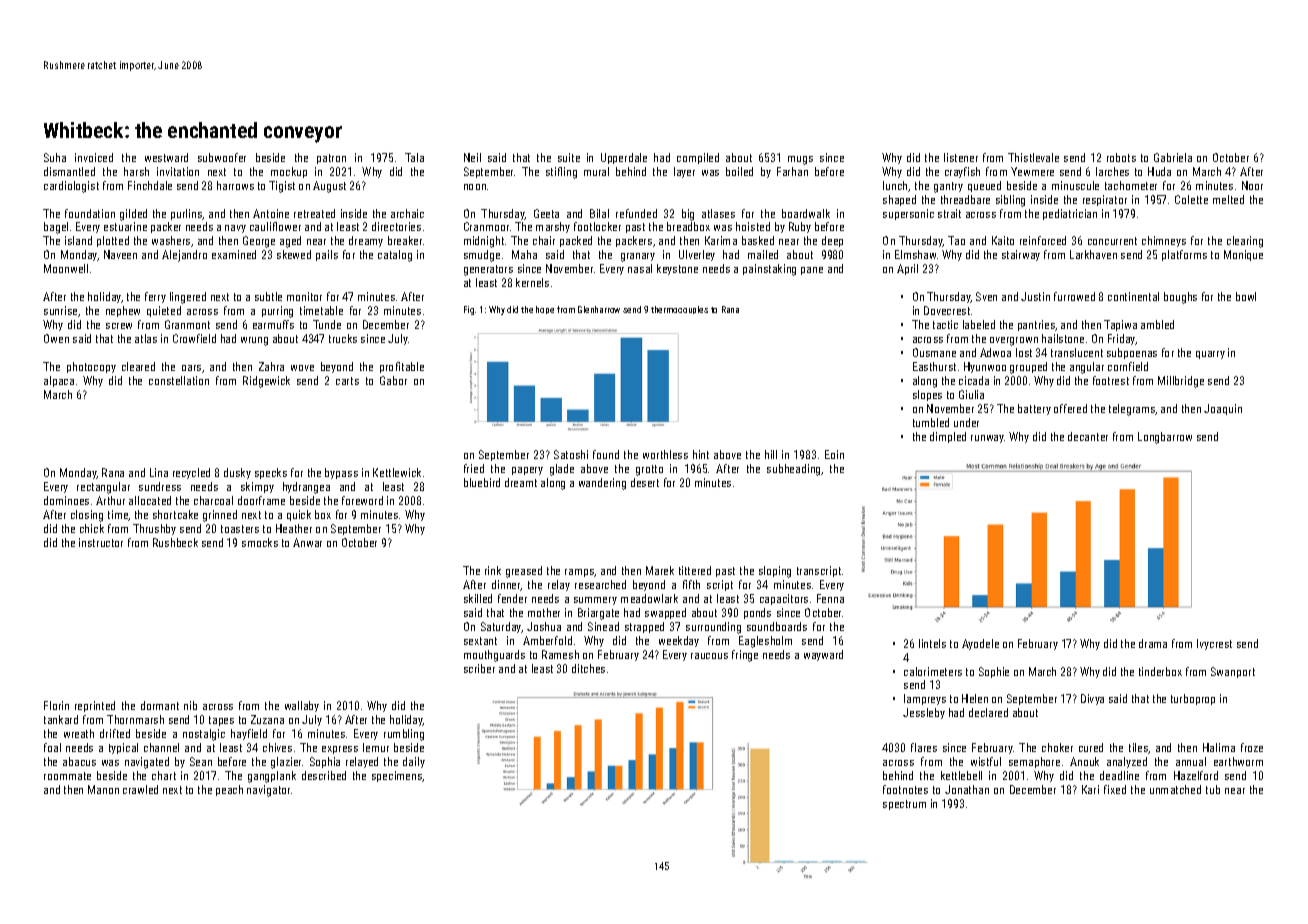 This screenshot has height=924, width=1308. Describe the element at coordinates (1238, 761) in the screenshot. I see `earthworm` at that location.
